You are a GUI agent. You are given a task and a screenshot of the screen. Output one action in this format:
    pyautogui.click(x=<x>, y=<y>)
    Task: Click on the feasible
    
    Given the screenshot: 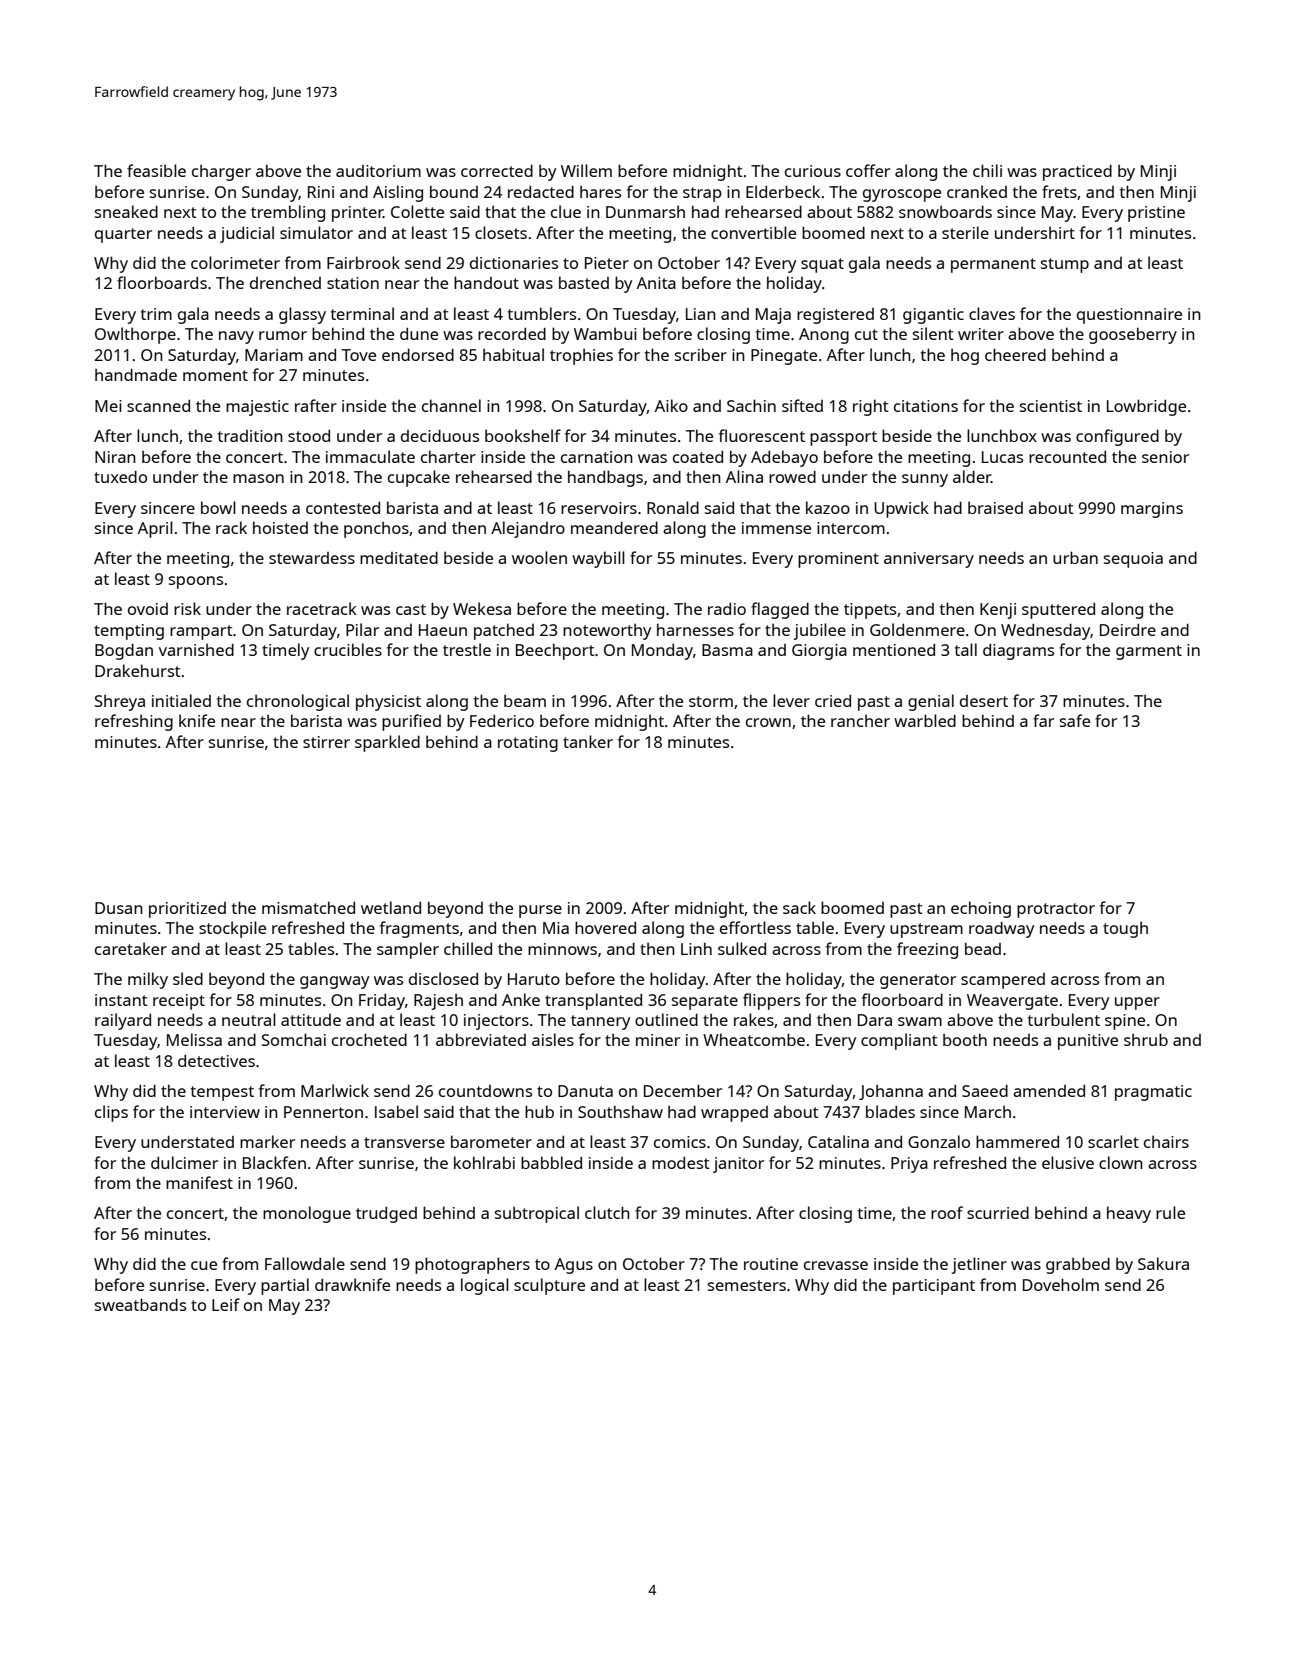 What is the action you would take?
    pyautogui.click(x=156, y=170)
